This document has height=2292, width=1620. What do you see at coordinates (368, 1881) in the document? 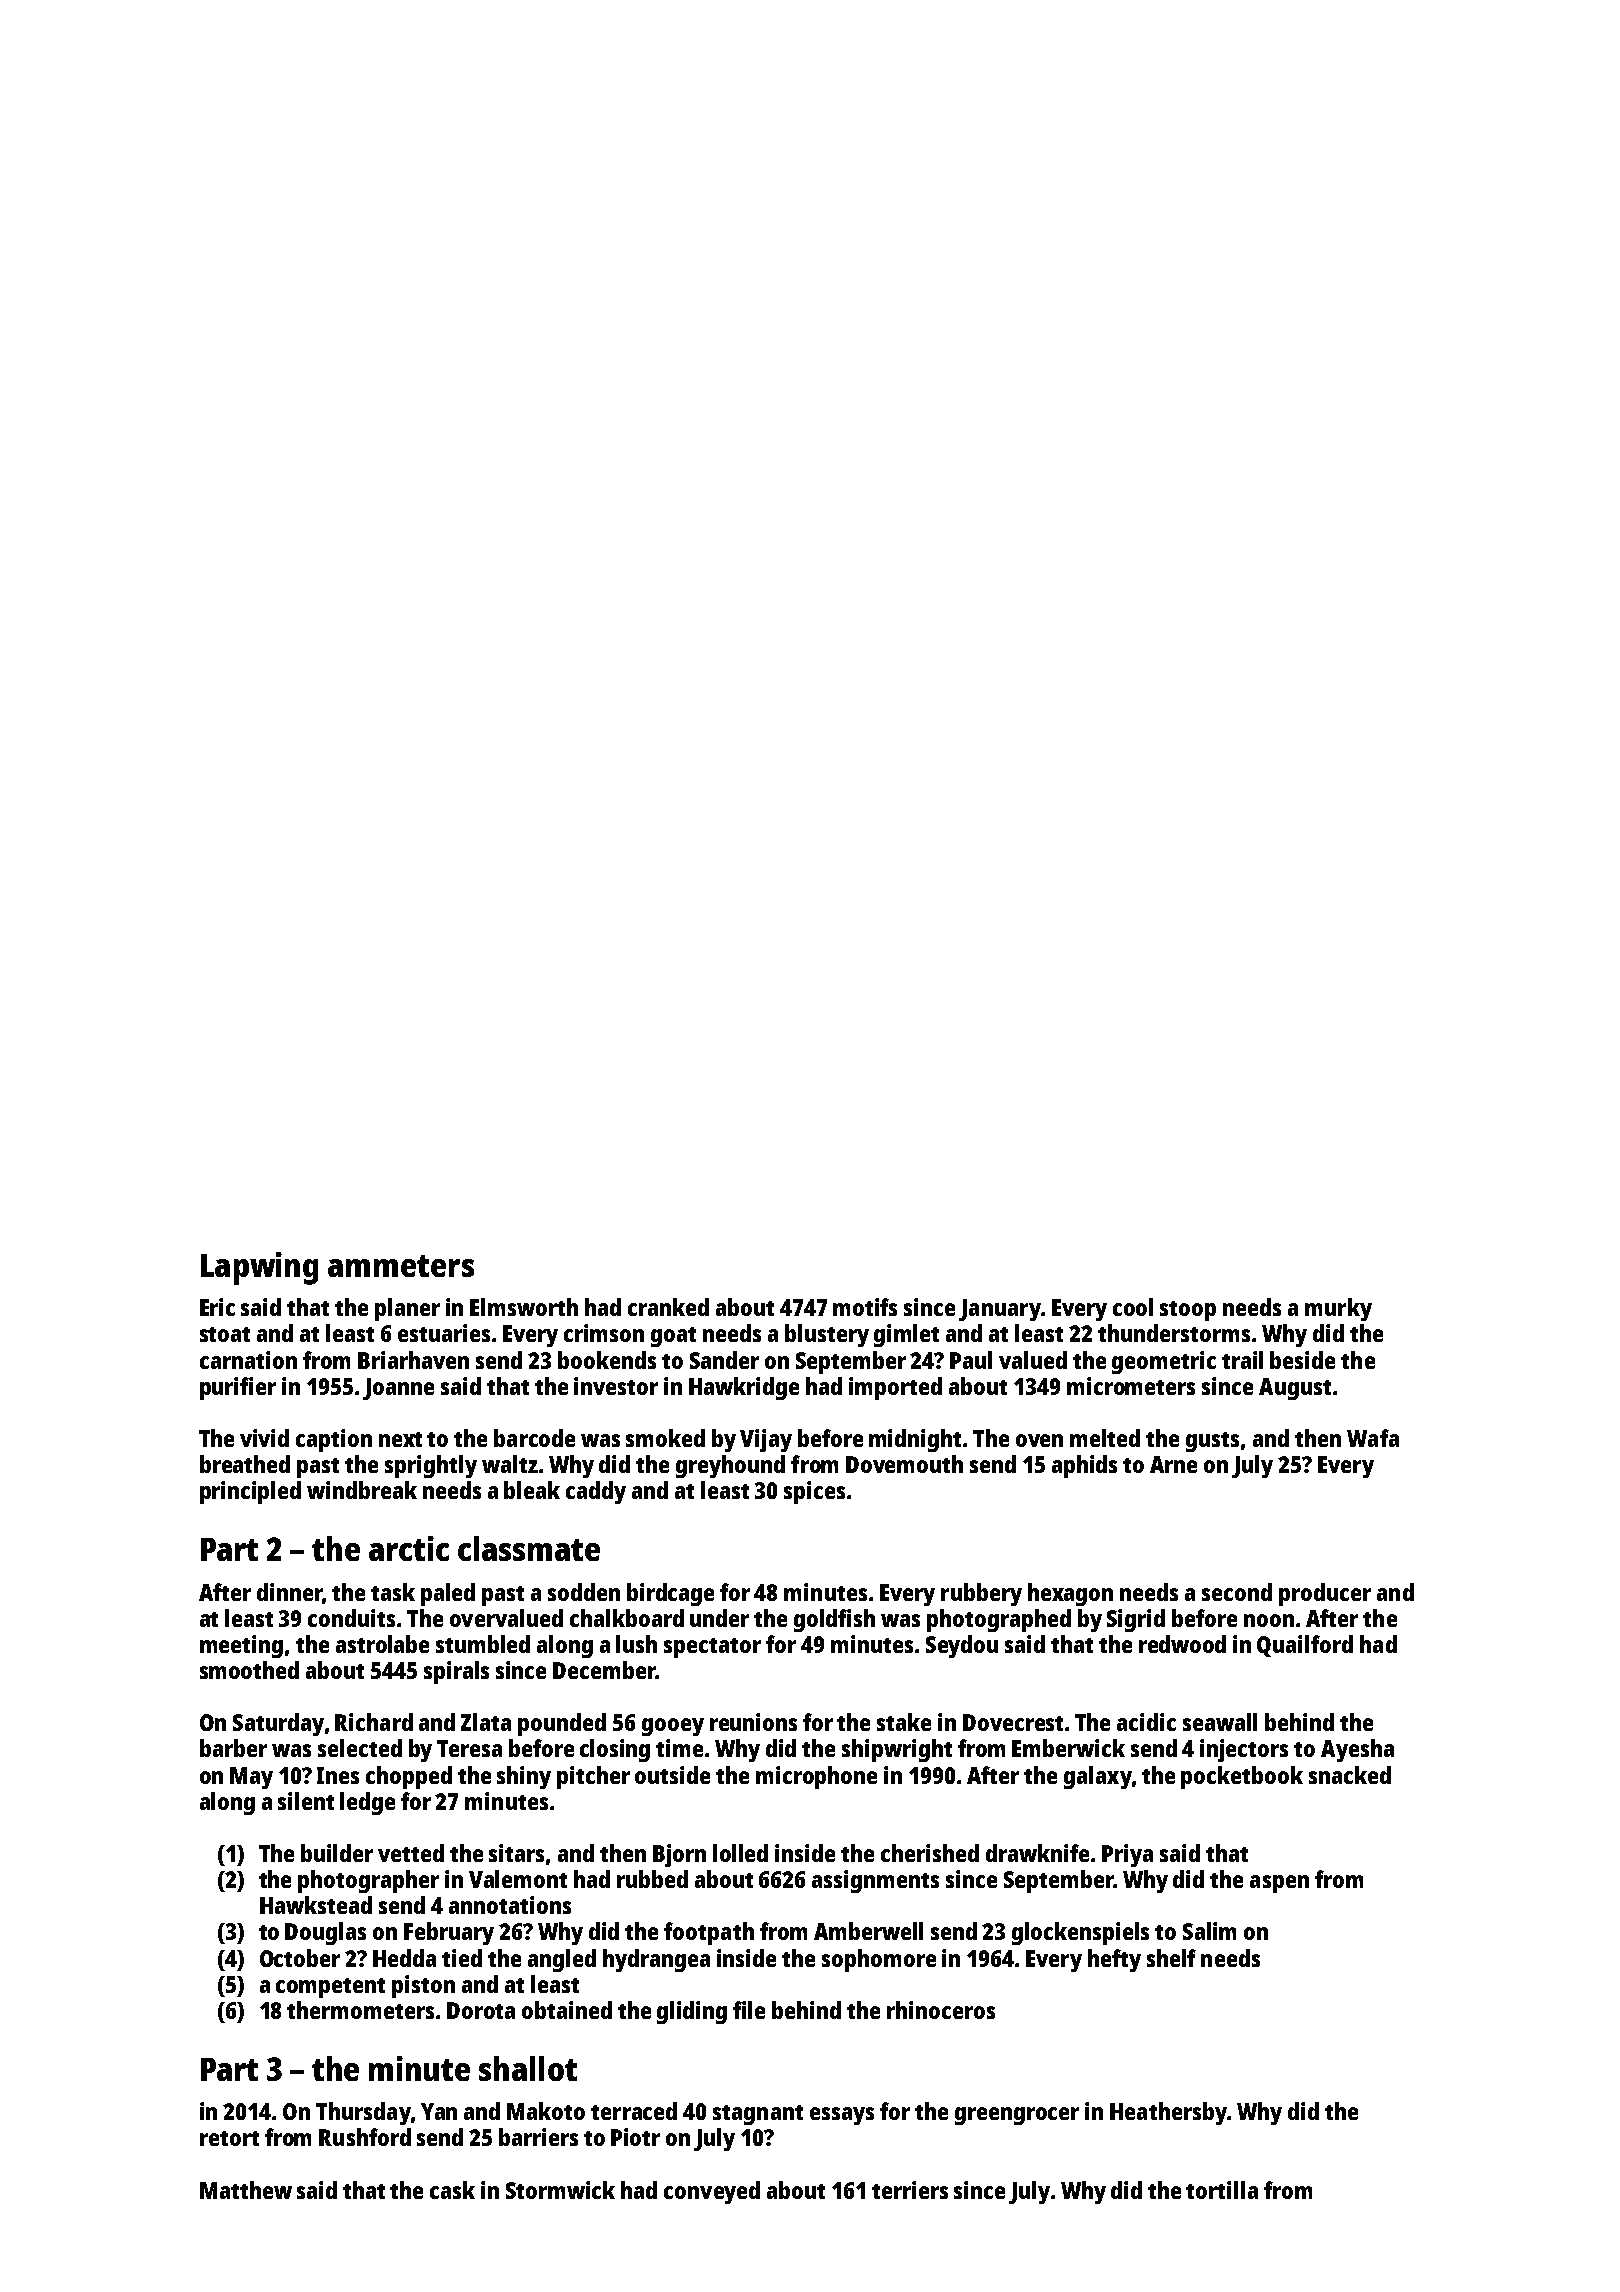
I see `photographer` at bounding box center [368, 1881].
